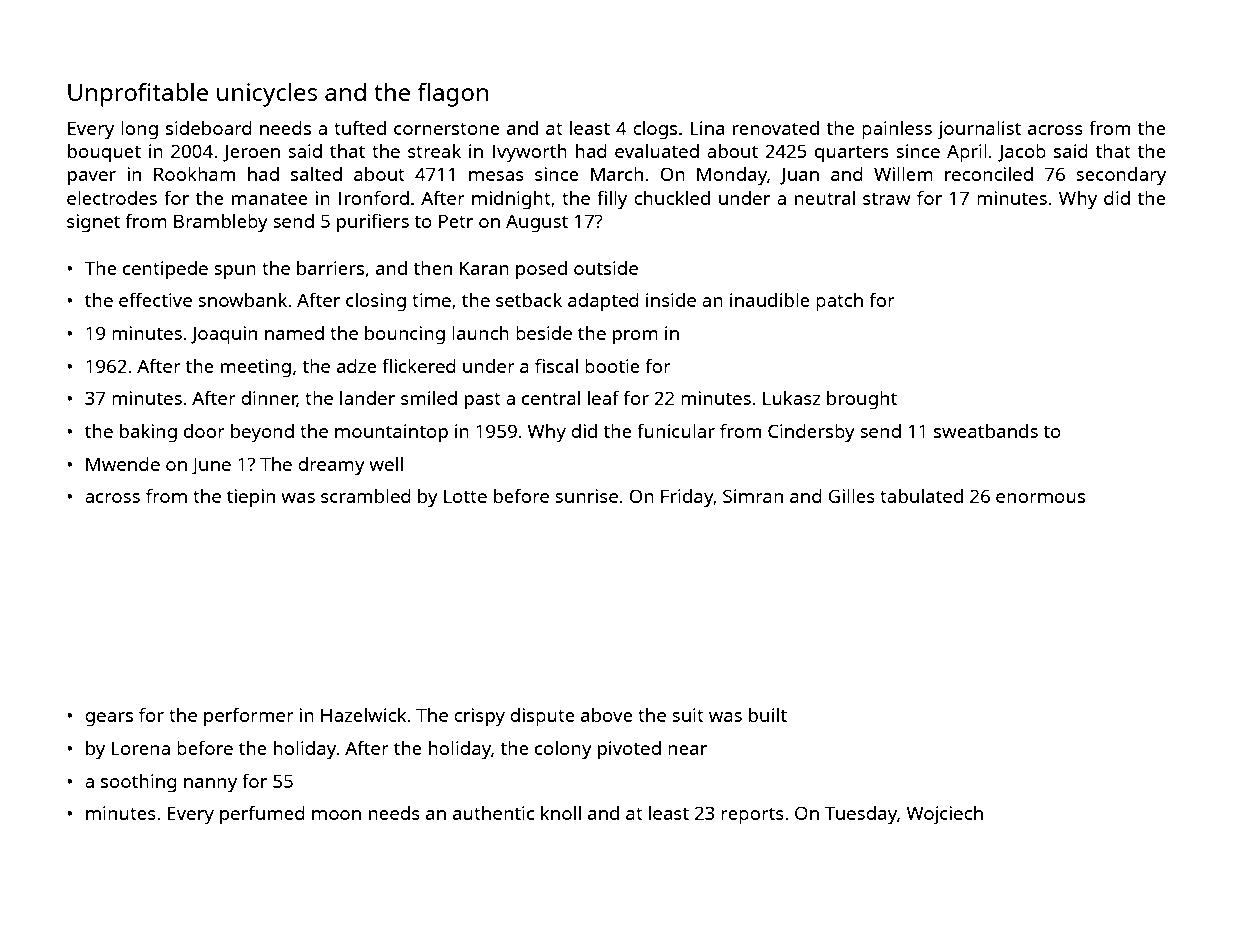  Describe the element at coordinates (839, 302) in the screenshot. I see `patch` at that location.
